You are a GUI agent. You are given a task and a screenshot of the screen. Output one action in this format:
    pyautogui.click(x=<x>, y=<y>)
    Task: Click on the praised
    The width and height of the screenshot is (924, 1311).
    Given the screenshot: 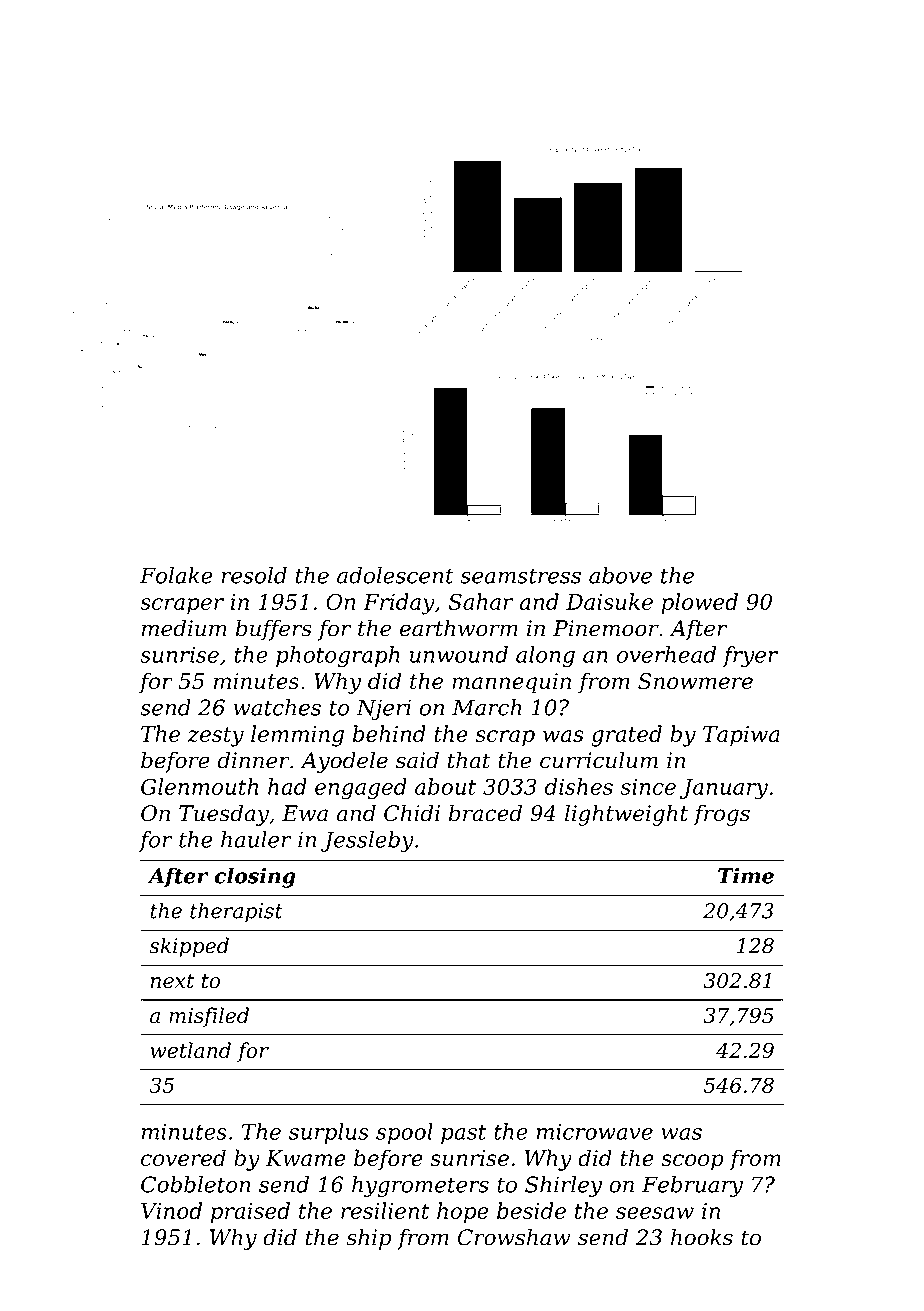 What is the action you would take?
    pyautogui.click(x=250, y=1212)
